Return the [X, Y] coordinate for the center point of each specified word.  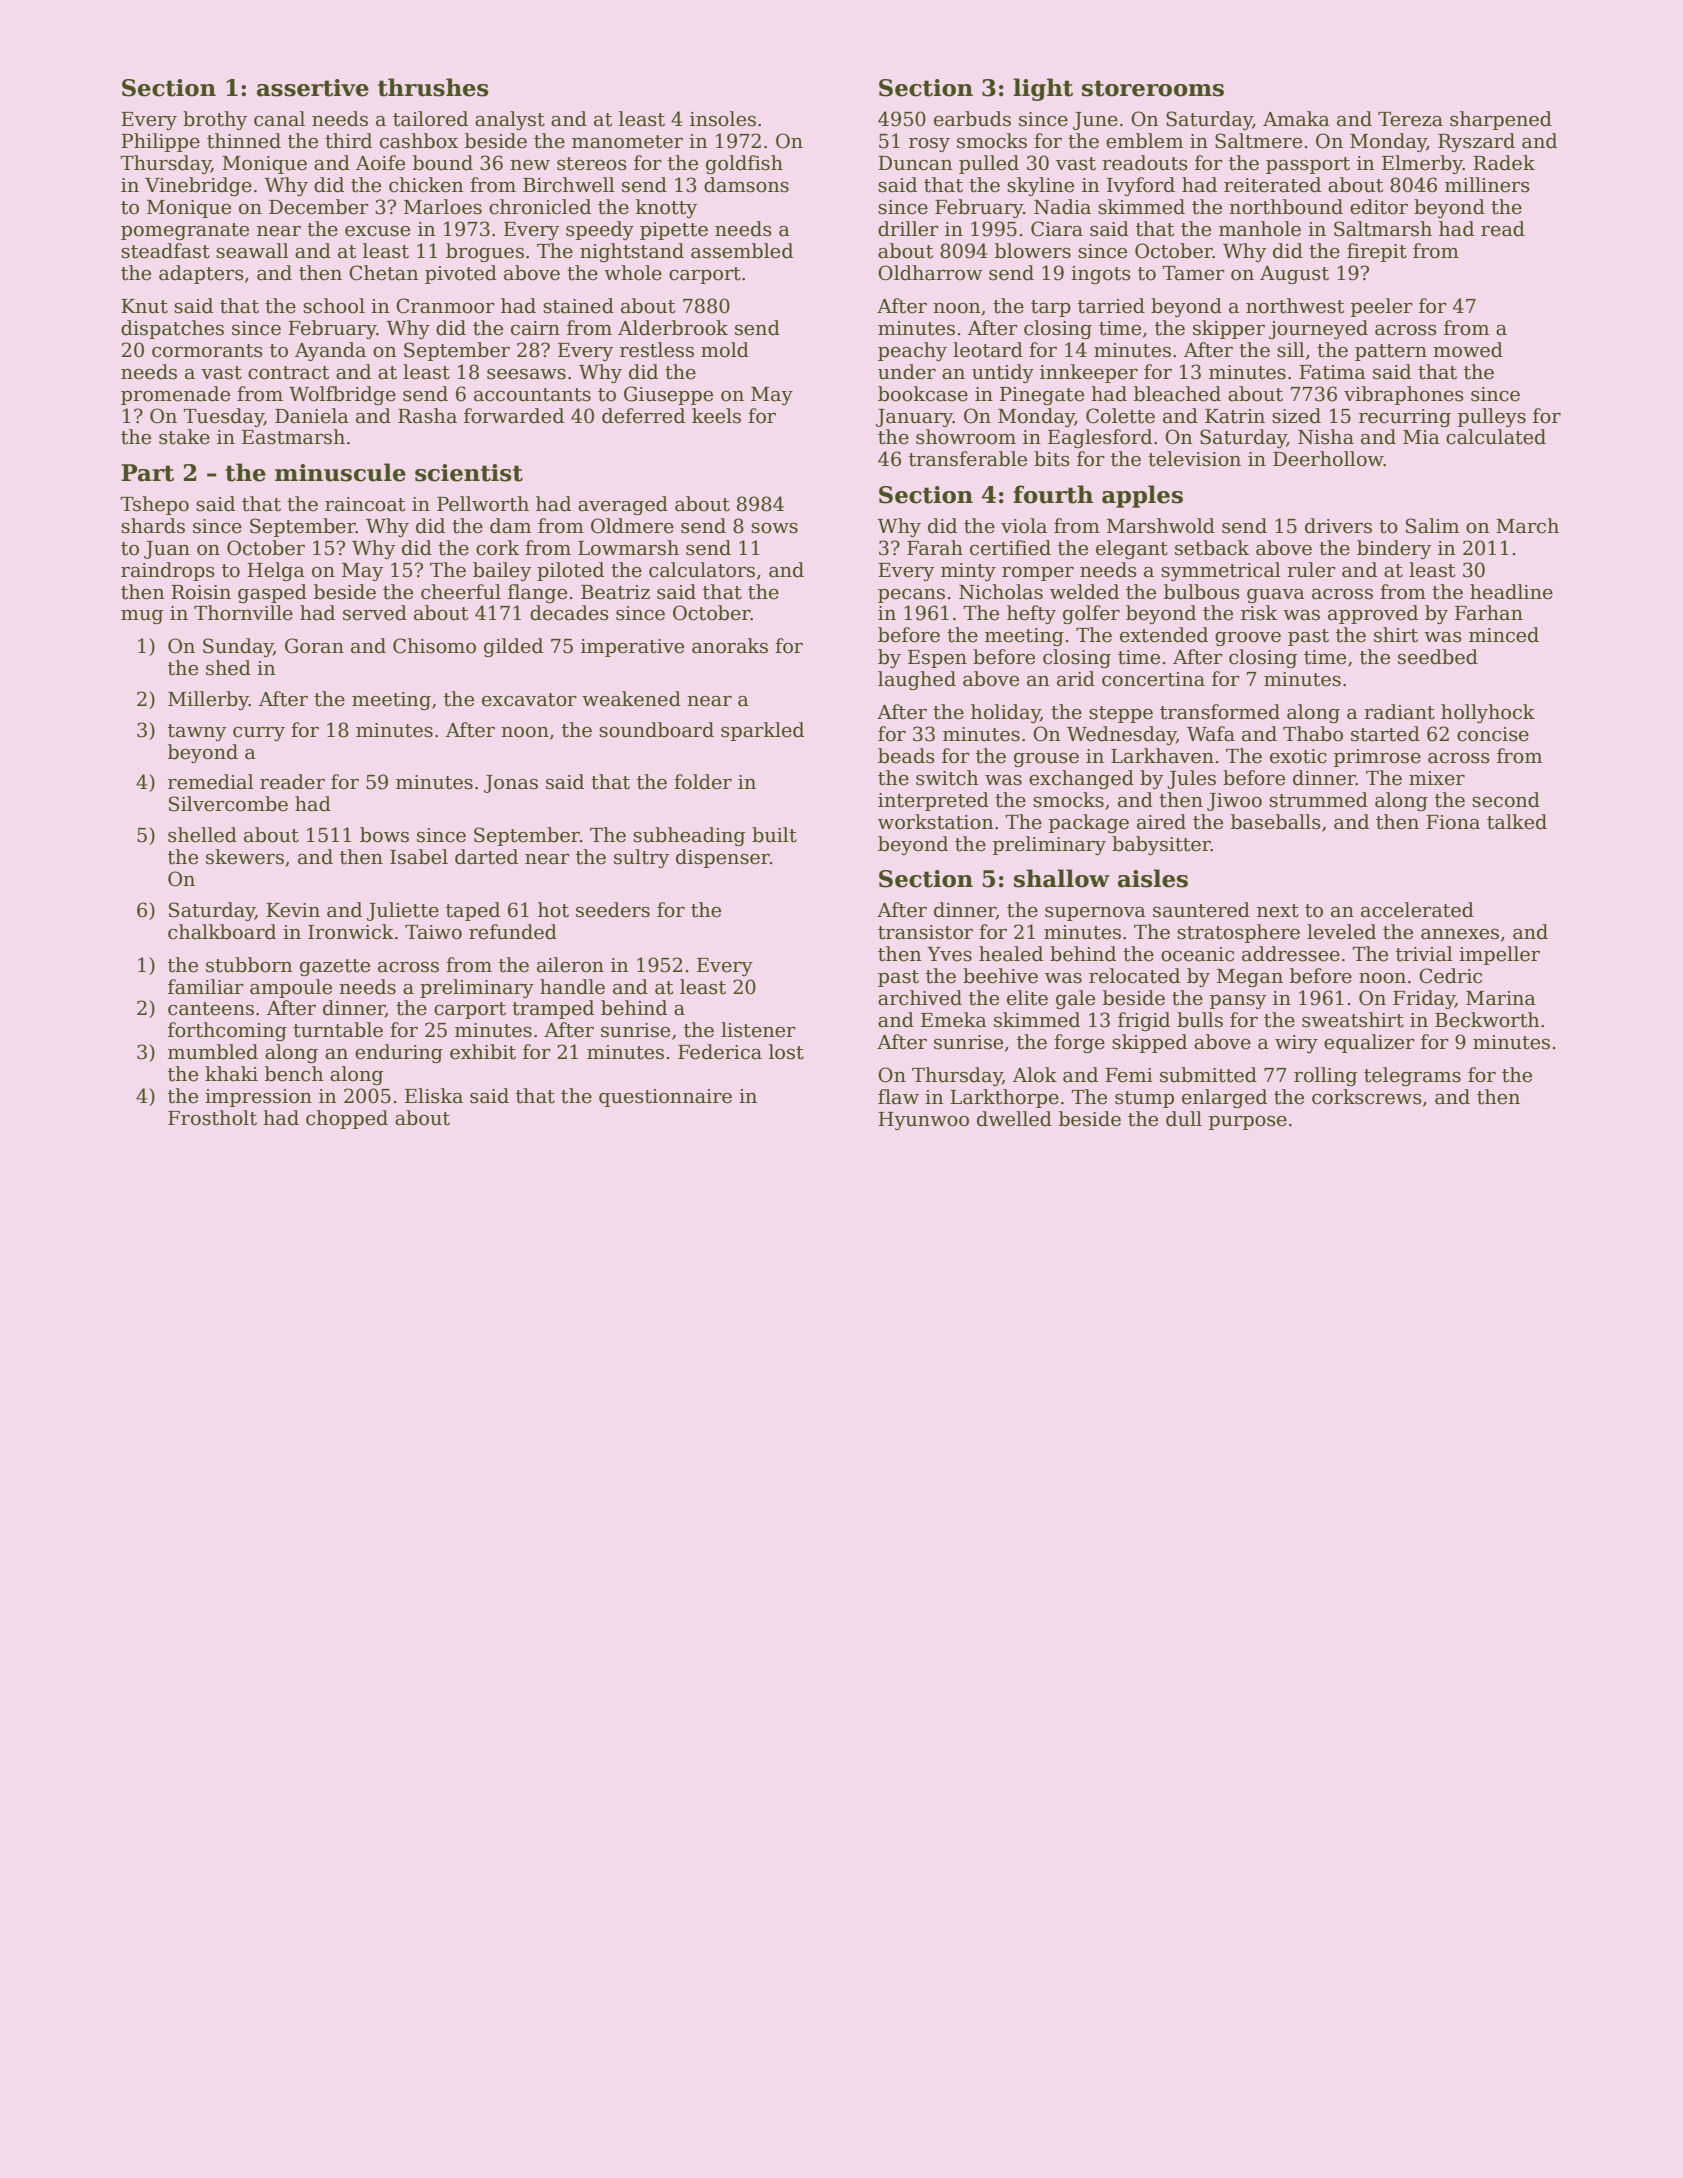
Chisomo [434, 646]
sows [774, 528]
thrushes [433, 87]
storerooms [1153, 88]
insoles [723, 119]
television [1194, 459]
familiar [206, 987]
